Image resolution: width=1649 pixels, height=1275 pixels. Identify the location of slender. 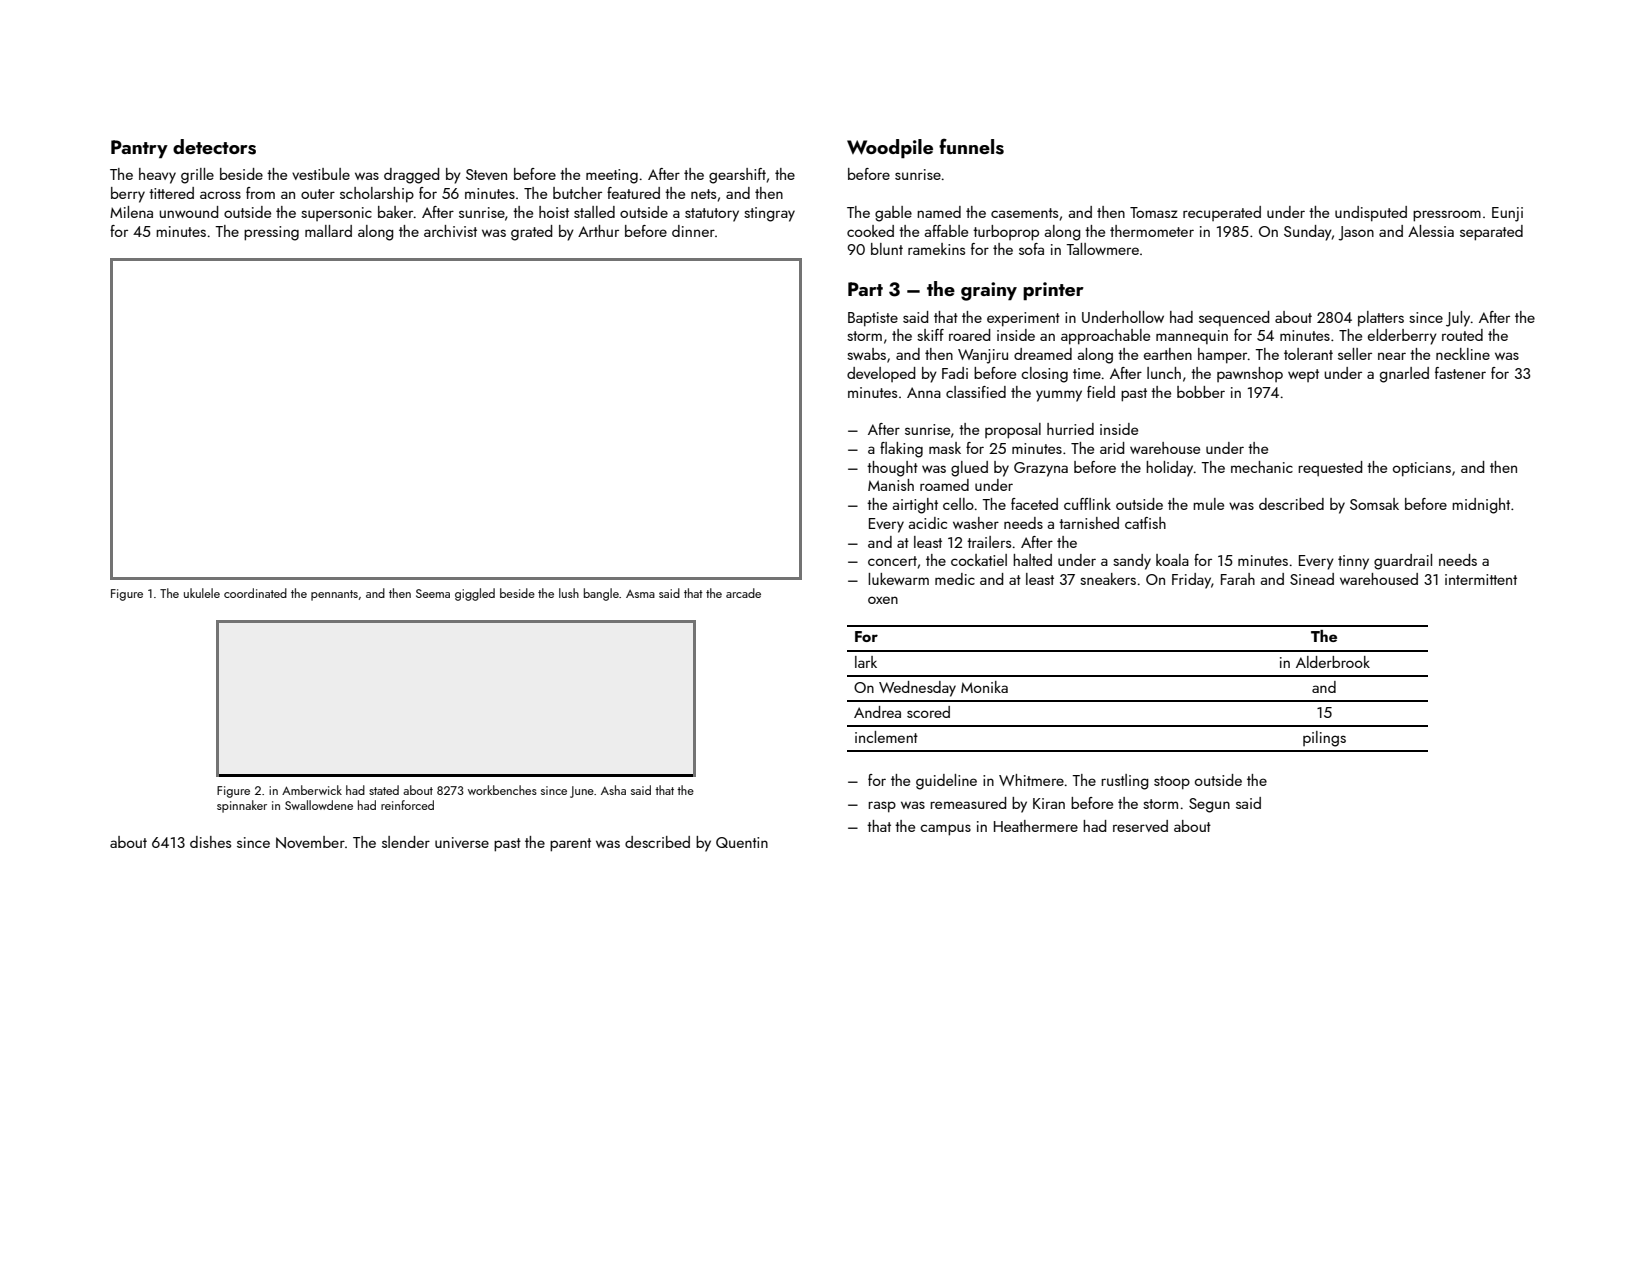
(406, 842).
